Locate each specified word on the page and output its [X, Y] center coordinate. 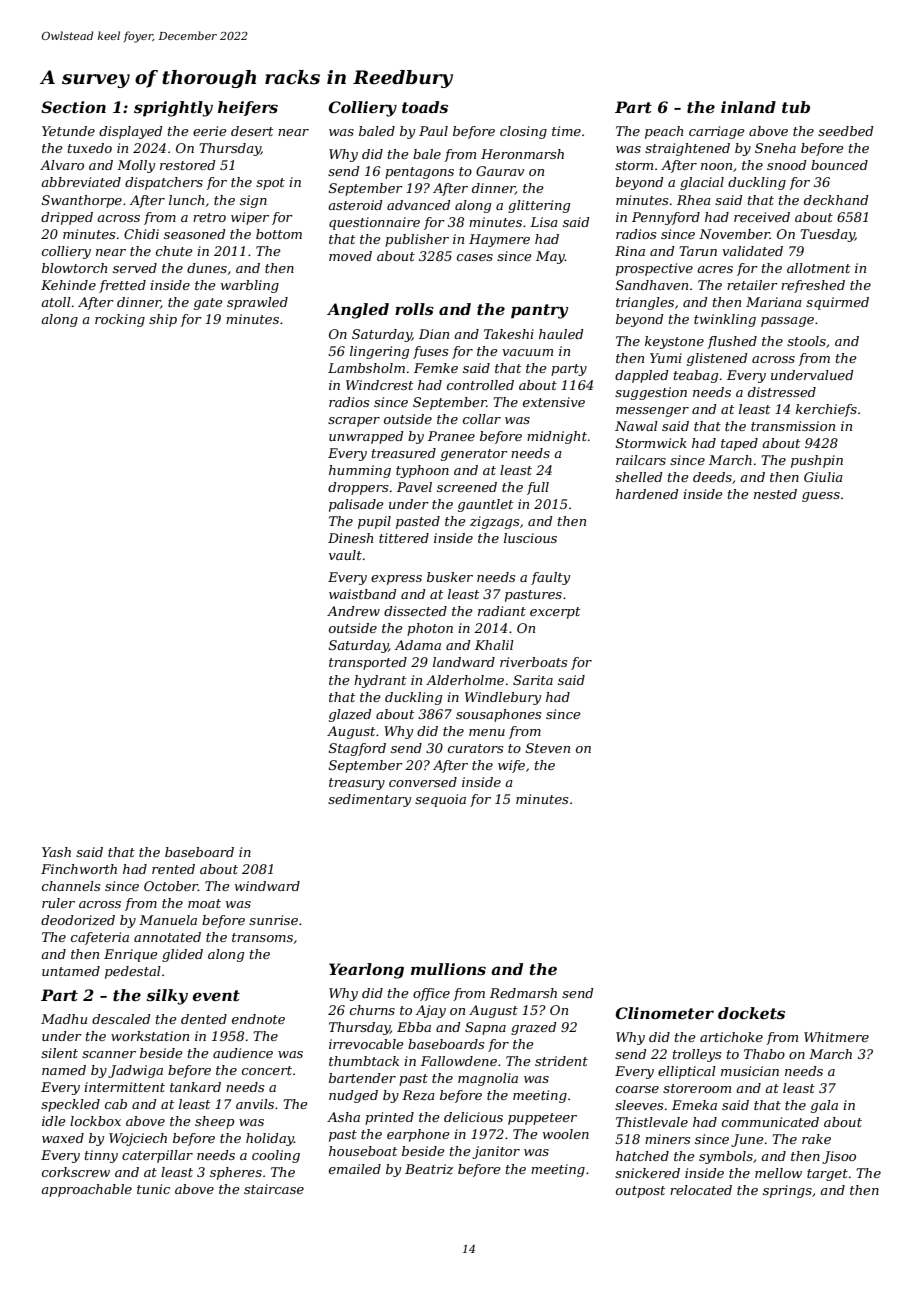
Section [73, 107]
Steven [548, 748]
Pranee [451, 436]
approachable [86, 1190]
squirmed [837, 303]
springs [787, 1191]
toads [425, 107]
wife [511, 766]
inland [748, 107]
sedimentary [369, 800]
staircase [274, 1189]
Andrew [353, 611]
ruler [58, 903]
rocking [120, 320]
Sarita [533, 680]
